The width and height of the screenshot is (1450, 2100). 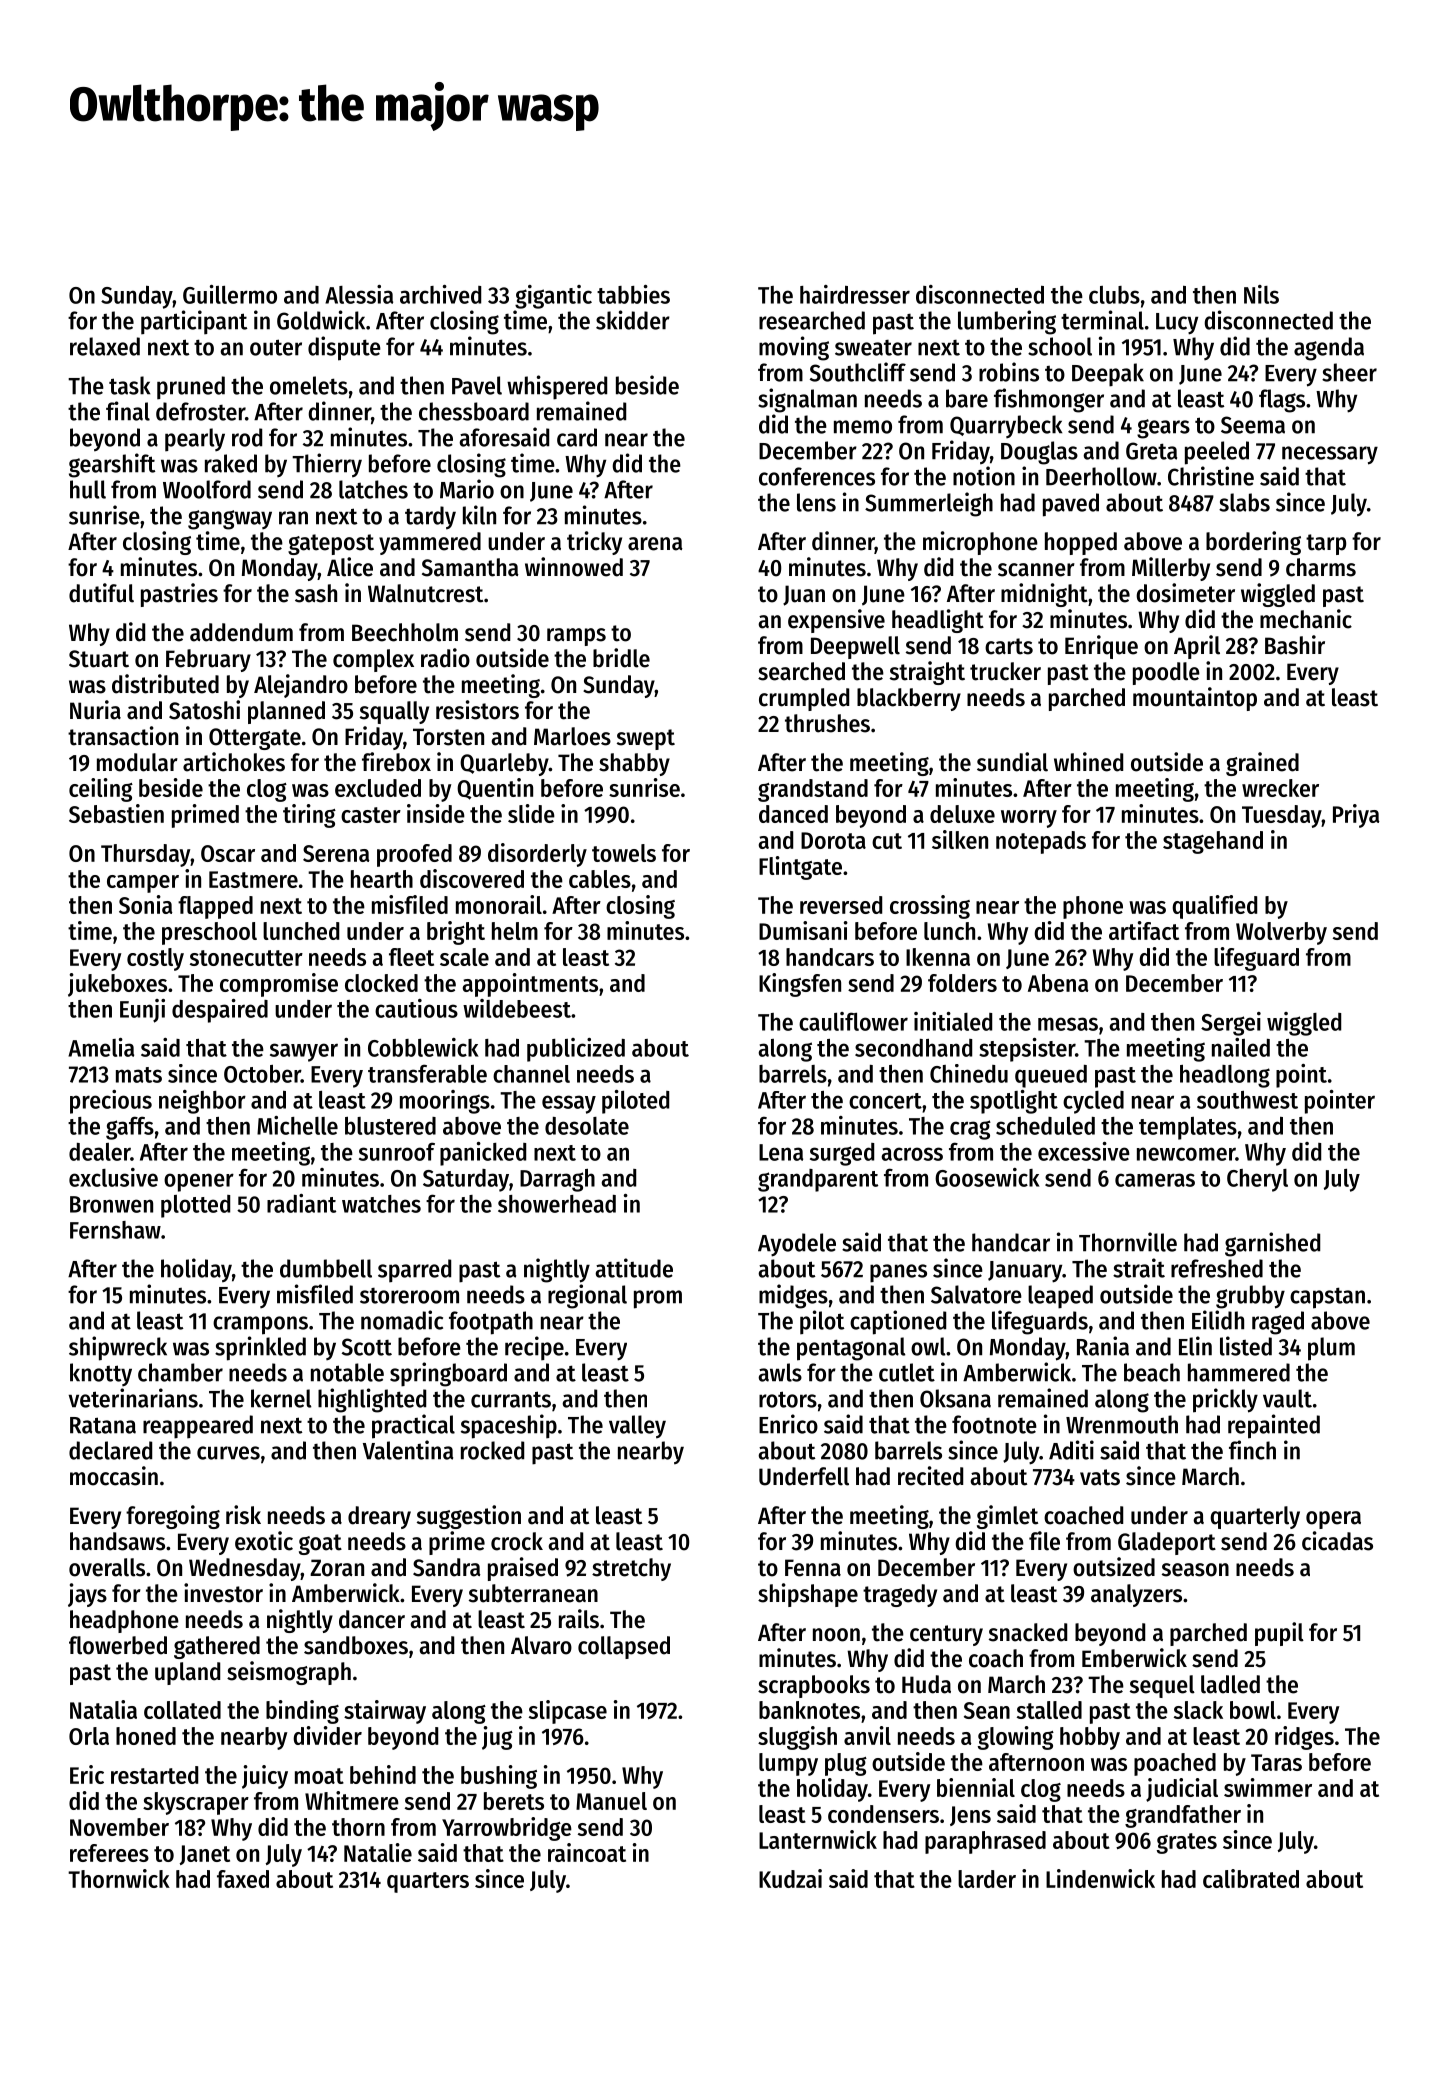 What do you see at coordinates (633, 294) in the screenshot?
I see `tabbies` at bounding box center [633, 294].
